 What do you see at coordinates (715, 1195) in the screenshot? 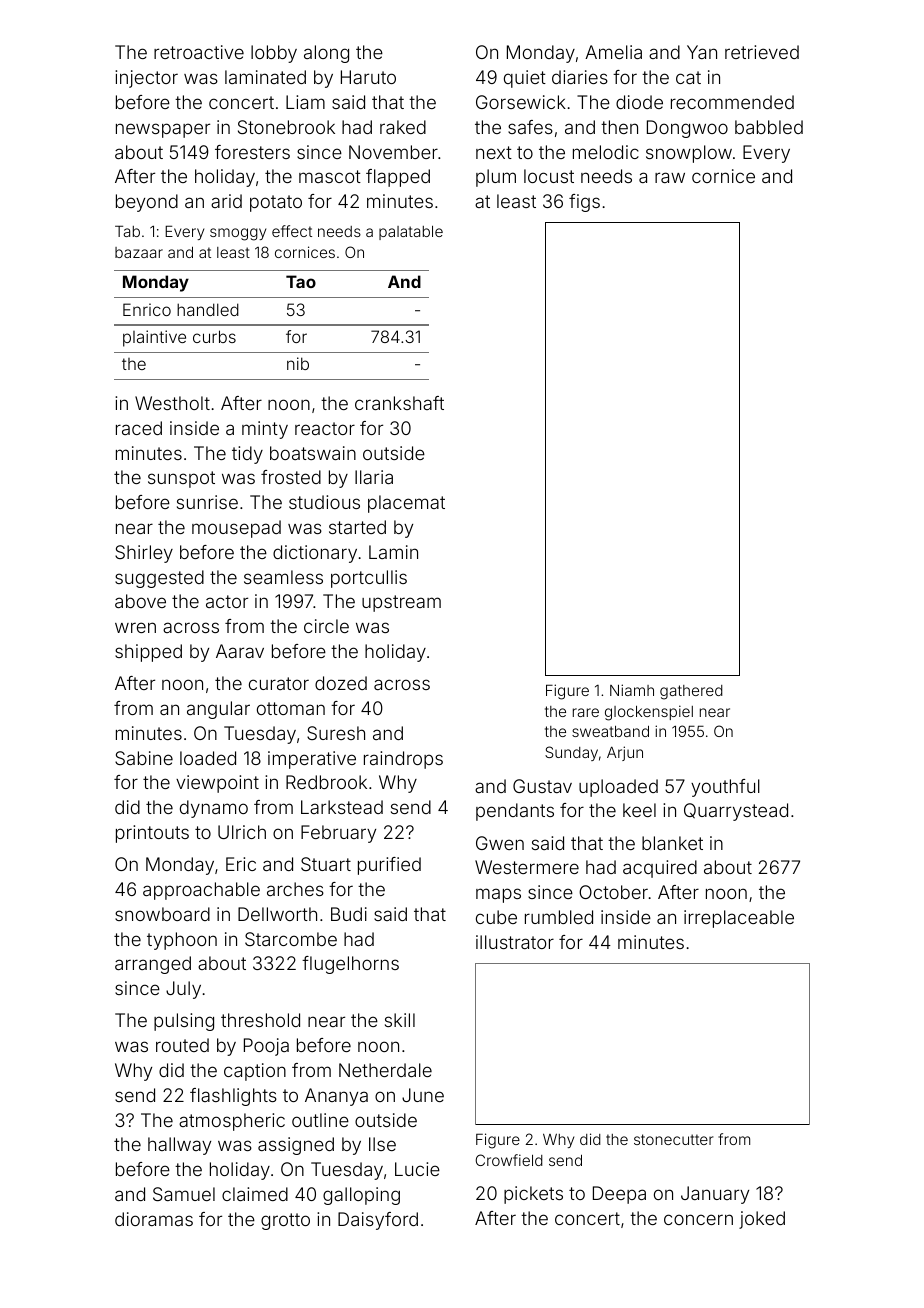
I see `January` at bounding box center [715, 1195].
